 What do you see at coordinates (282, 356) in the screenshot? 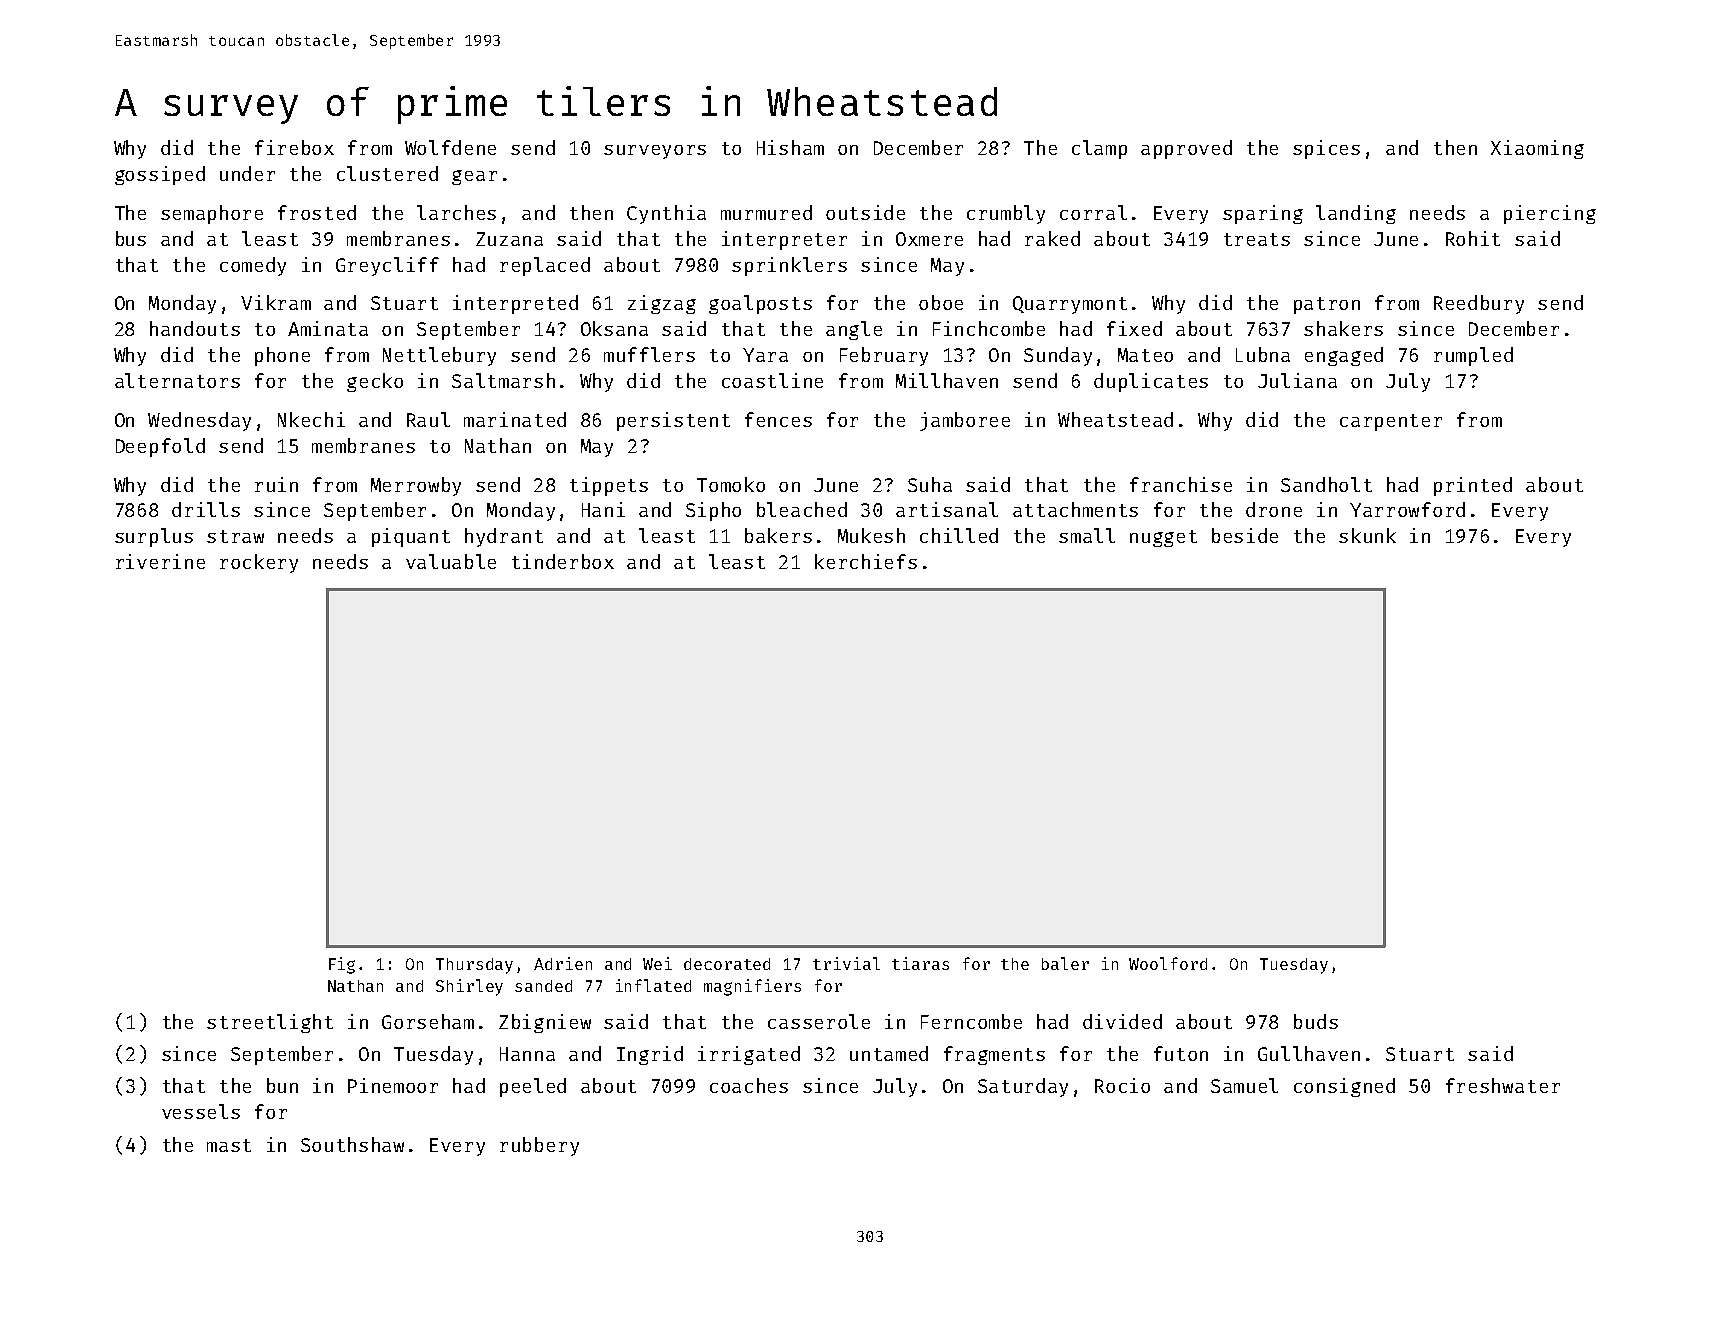
I see `phone` at bounding box center [282, 356].
